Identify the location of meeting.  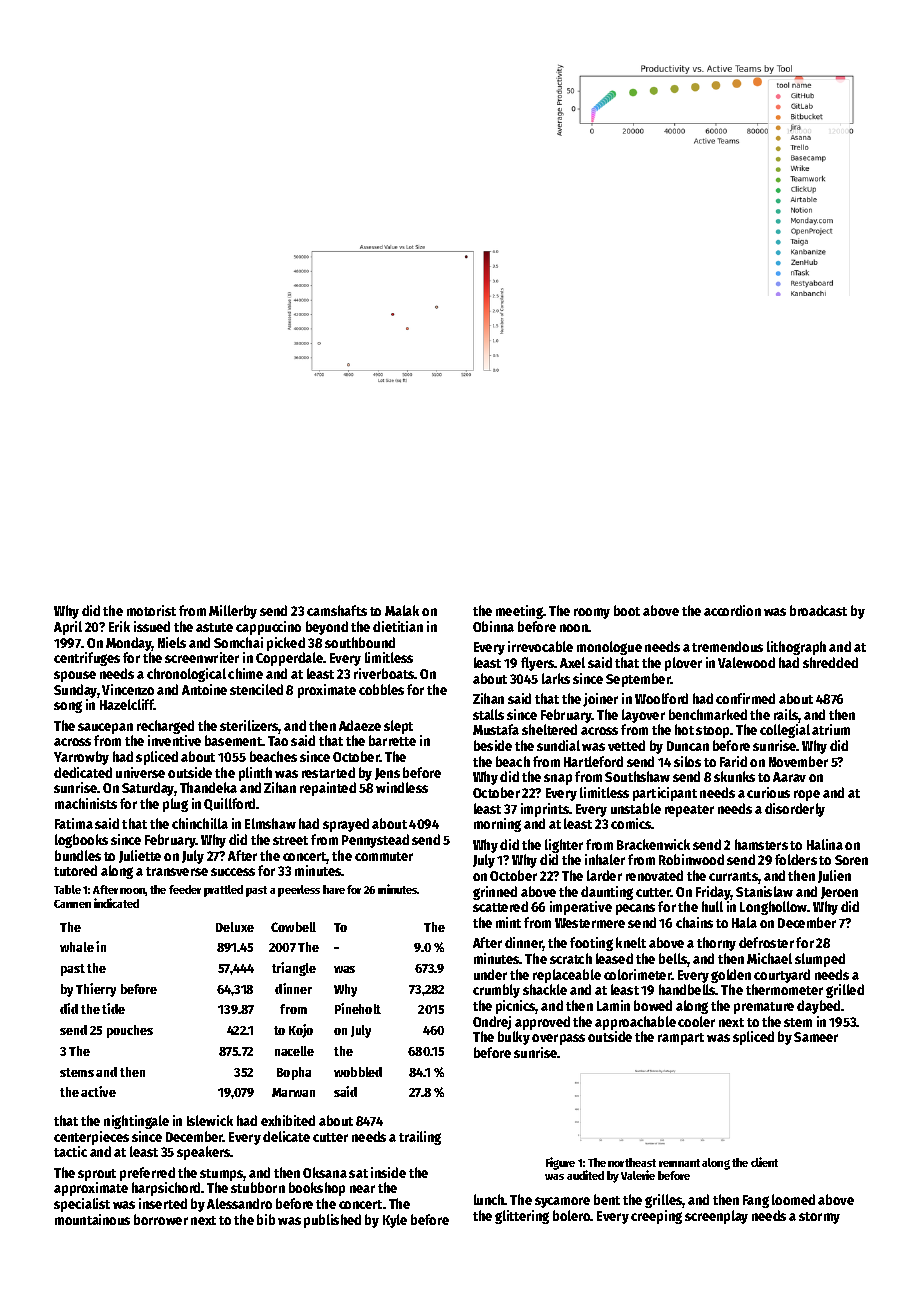
(519, 612).
